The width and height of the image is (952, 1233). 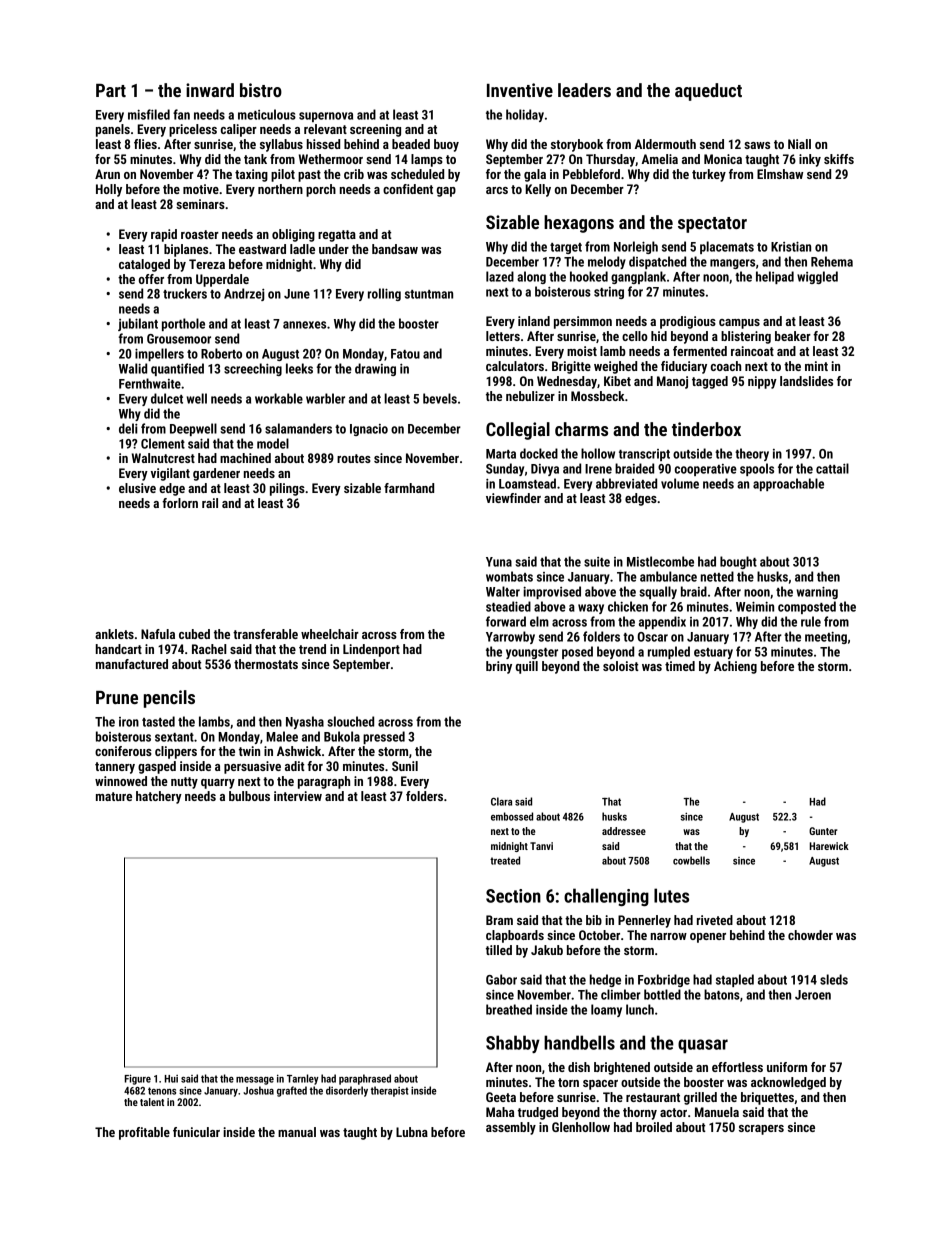 What do you see at coordinates (566, 248) in the image?
I see `target` at bounding box center [566, 248].
